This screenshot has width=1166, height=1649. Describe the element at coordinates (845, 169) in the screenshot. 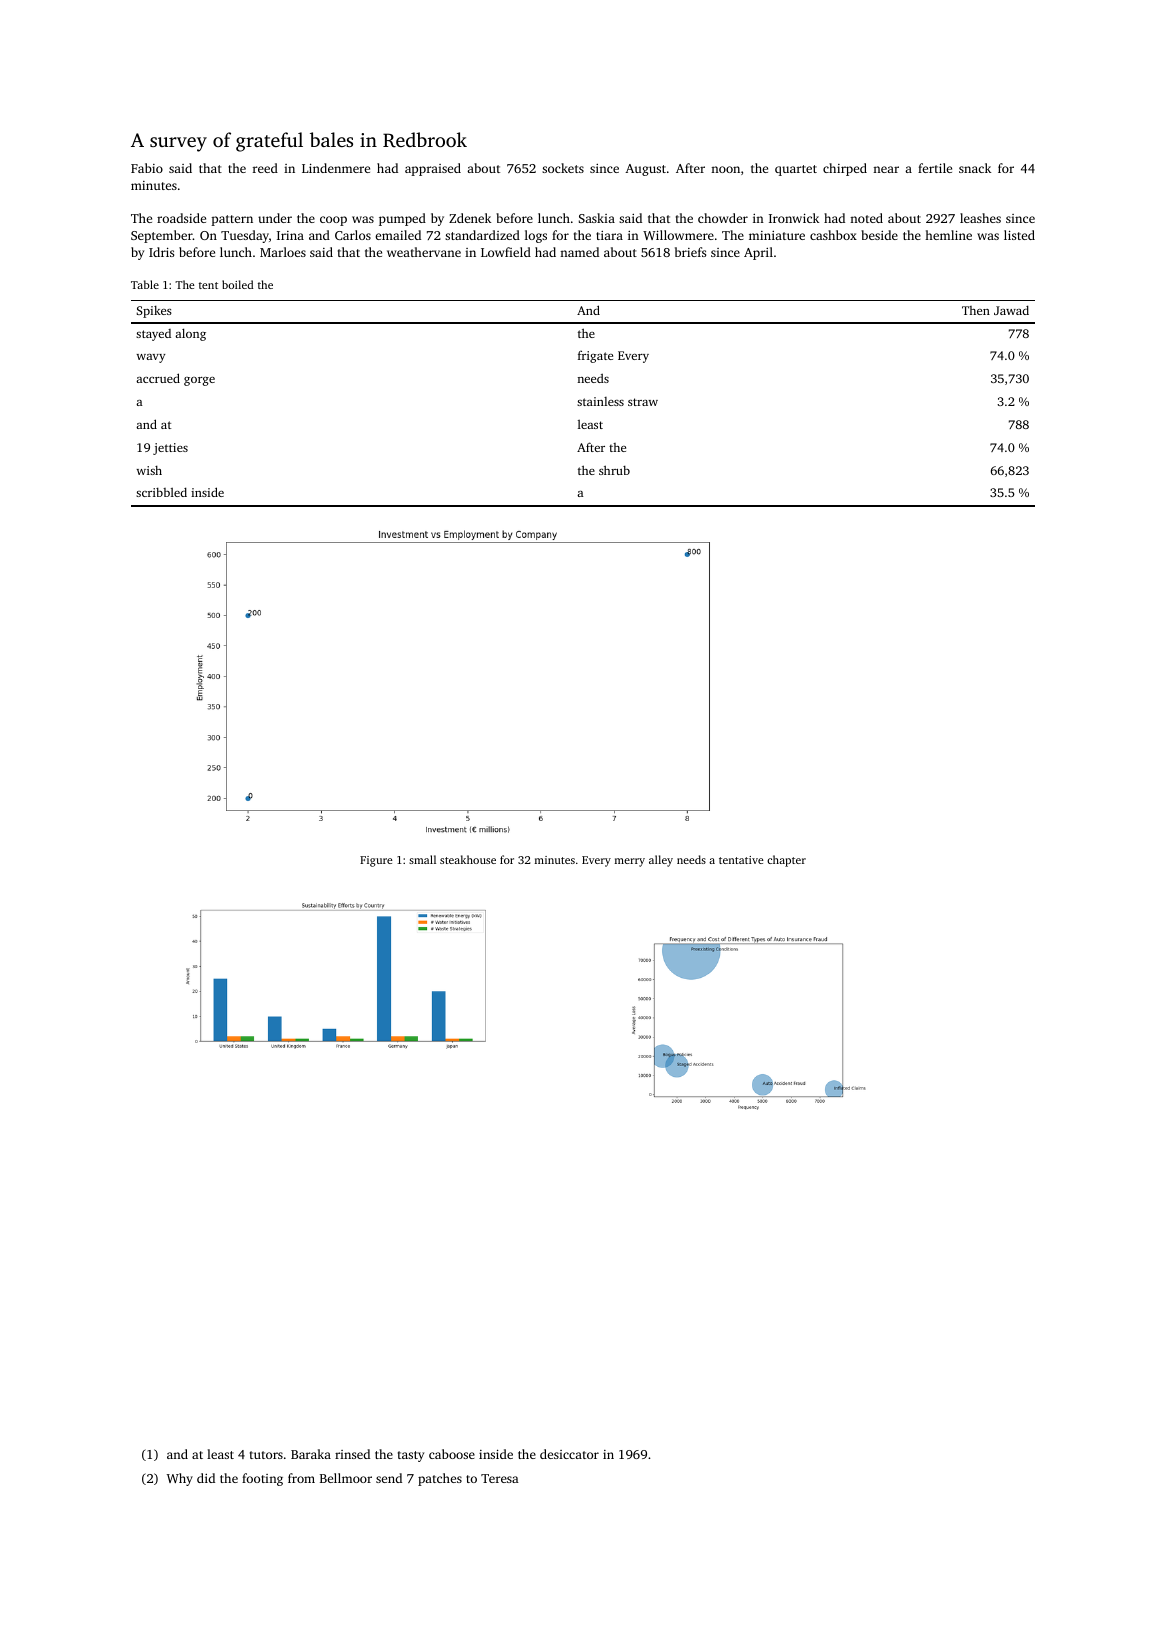

I see `chirped` at that location.
